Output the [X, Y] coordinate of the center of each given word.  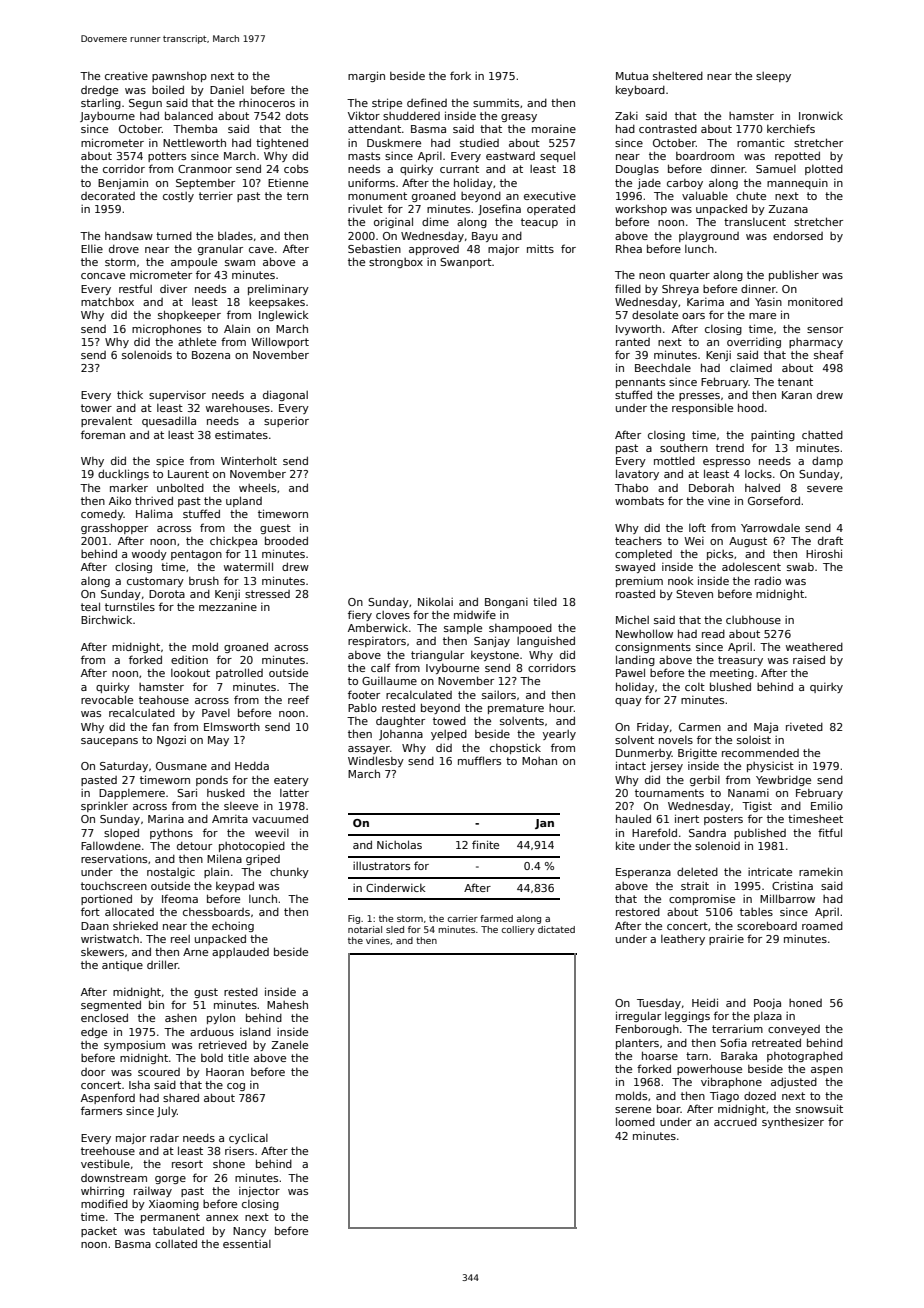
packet [99, 1231]
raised [809, 659]
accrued [735, 1122]
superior [286, 422]
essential [247, 1244]
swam [240, 263]
